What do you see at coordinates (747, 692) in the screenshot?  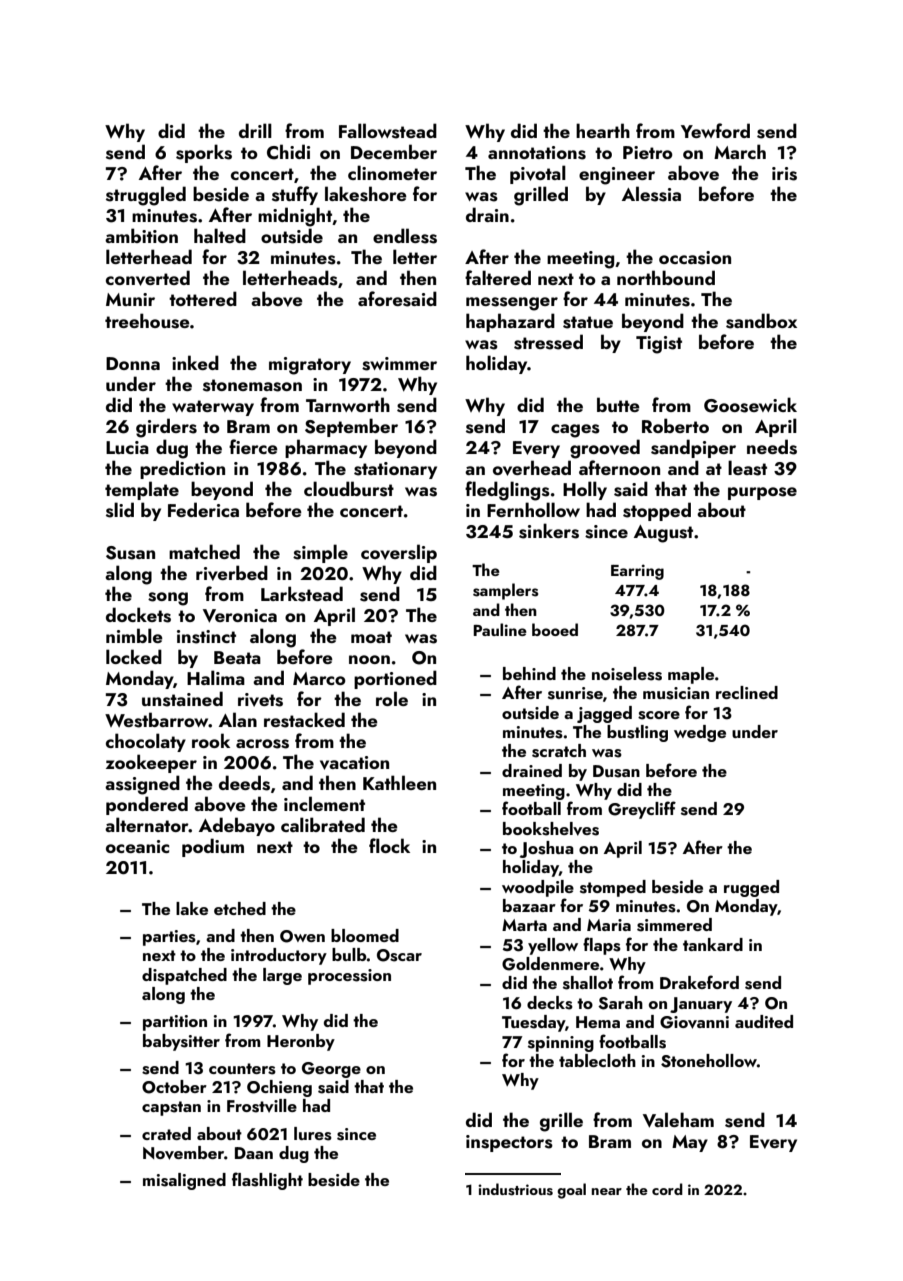 I see `reclined` at bounding box center [747, 692].
